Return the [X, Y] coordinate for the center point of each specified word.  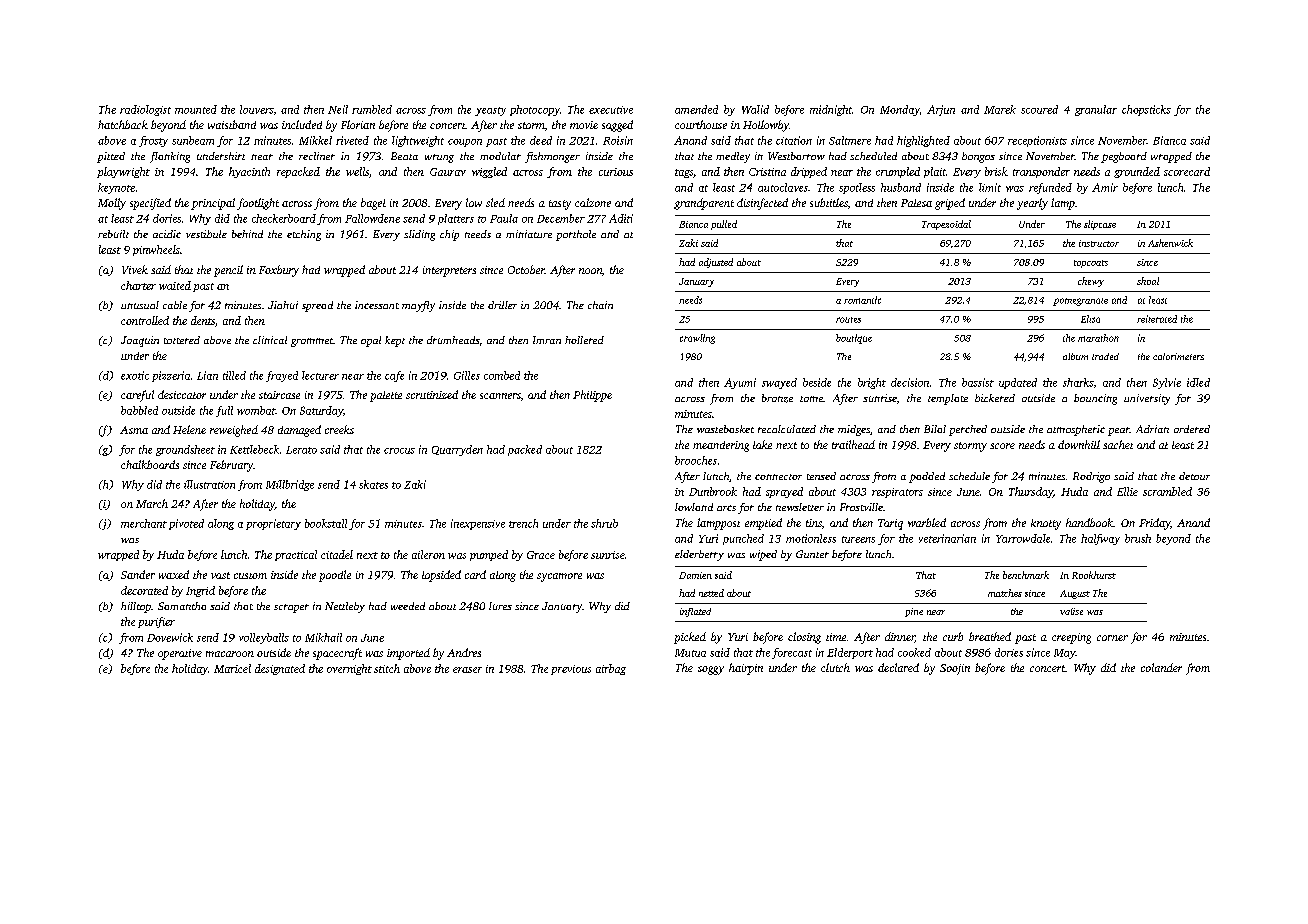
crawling [697, 339]
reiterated [1157, 319]
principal [213, 204]
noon [590, 271]
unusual [140, 305]
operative [180, 654]
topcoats [1091, 264]
